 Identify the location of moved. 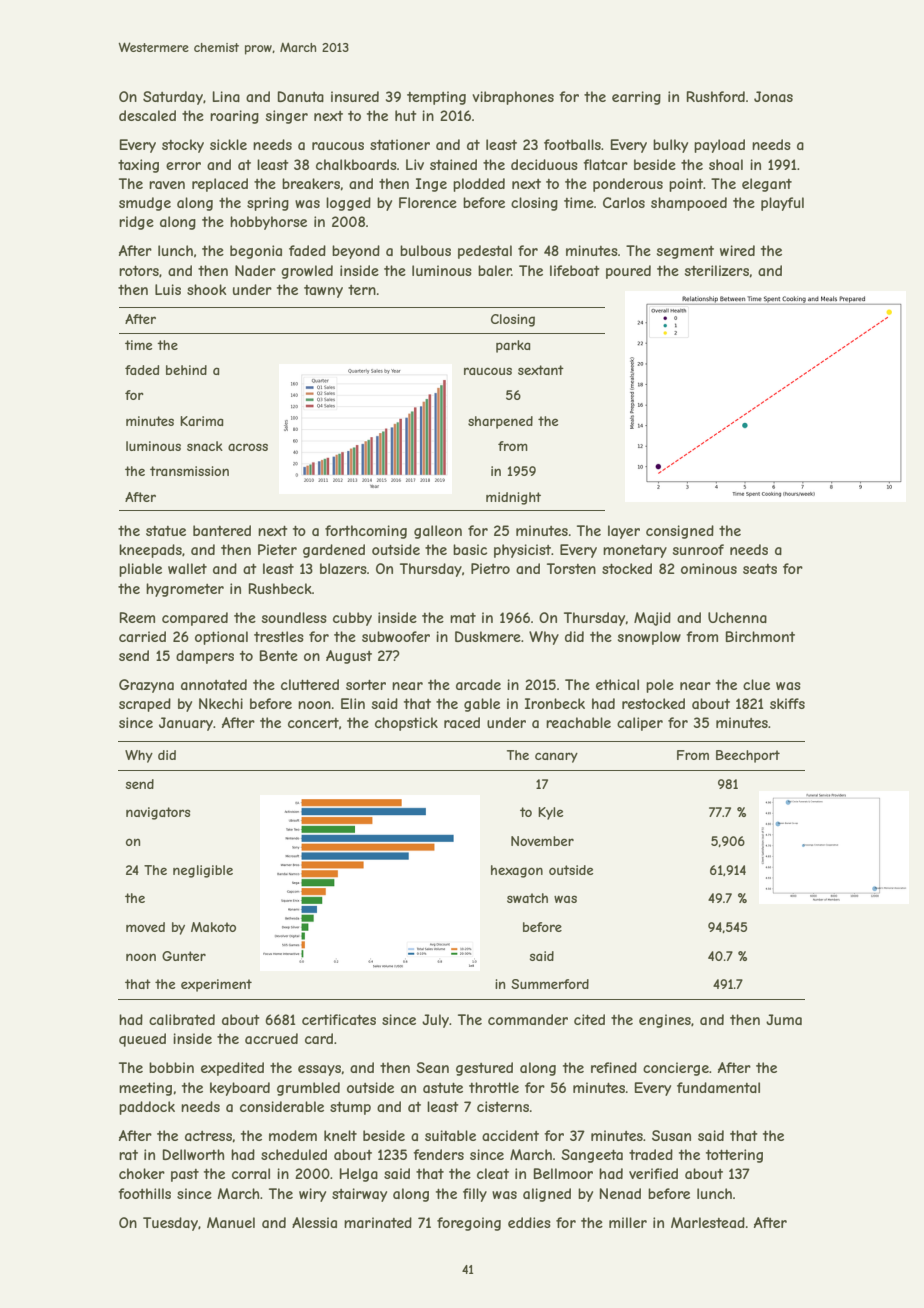
(145, 927).
